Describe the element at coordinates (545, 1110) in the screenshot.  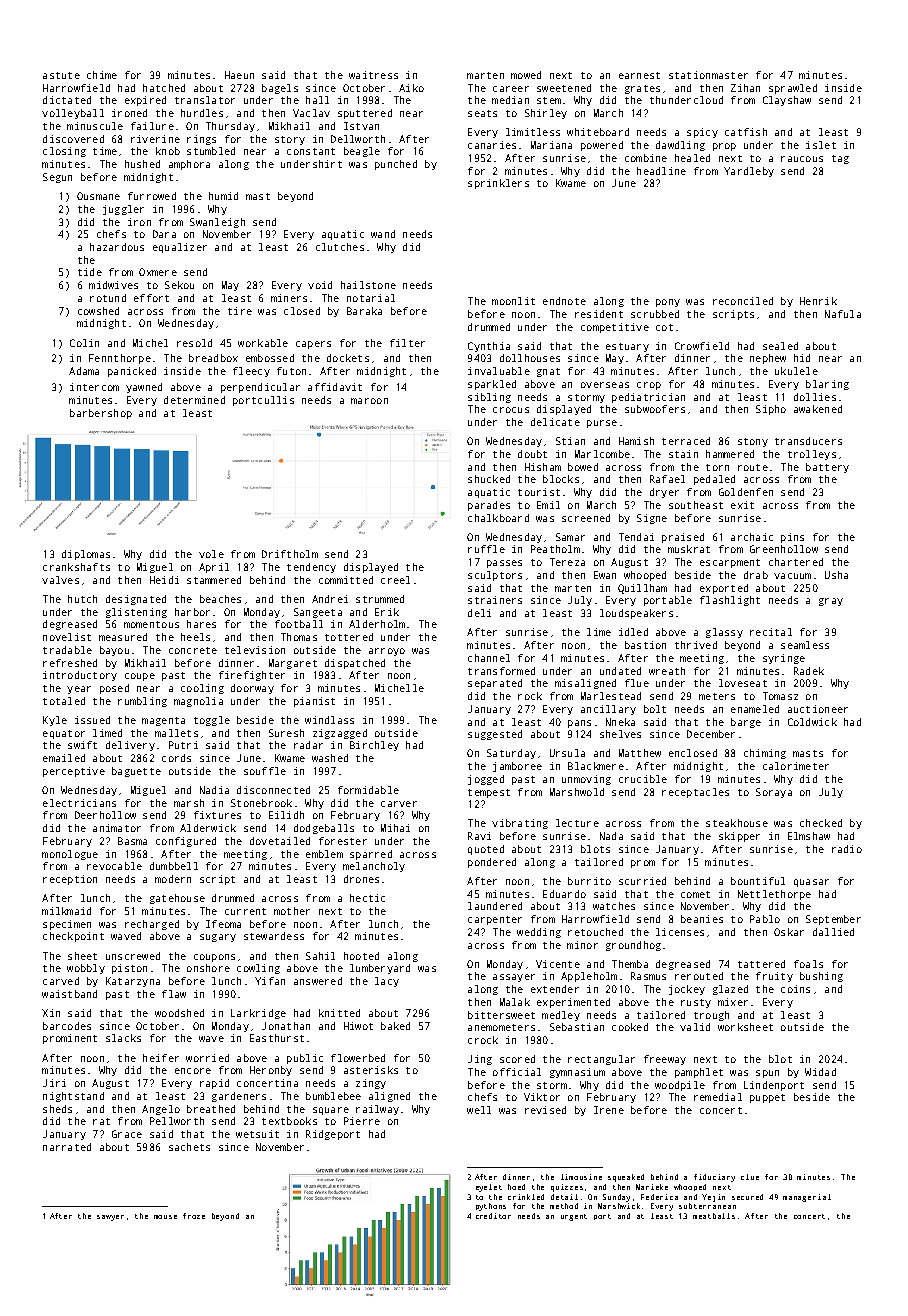
I see `revised` at that location.
